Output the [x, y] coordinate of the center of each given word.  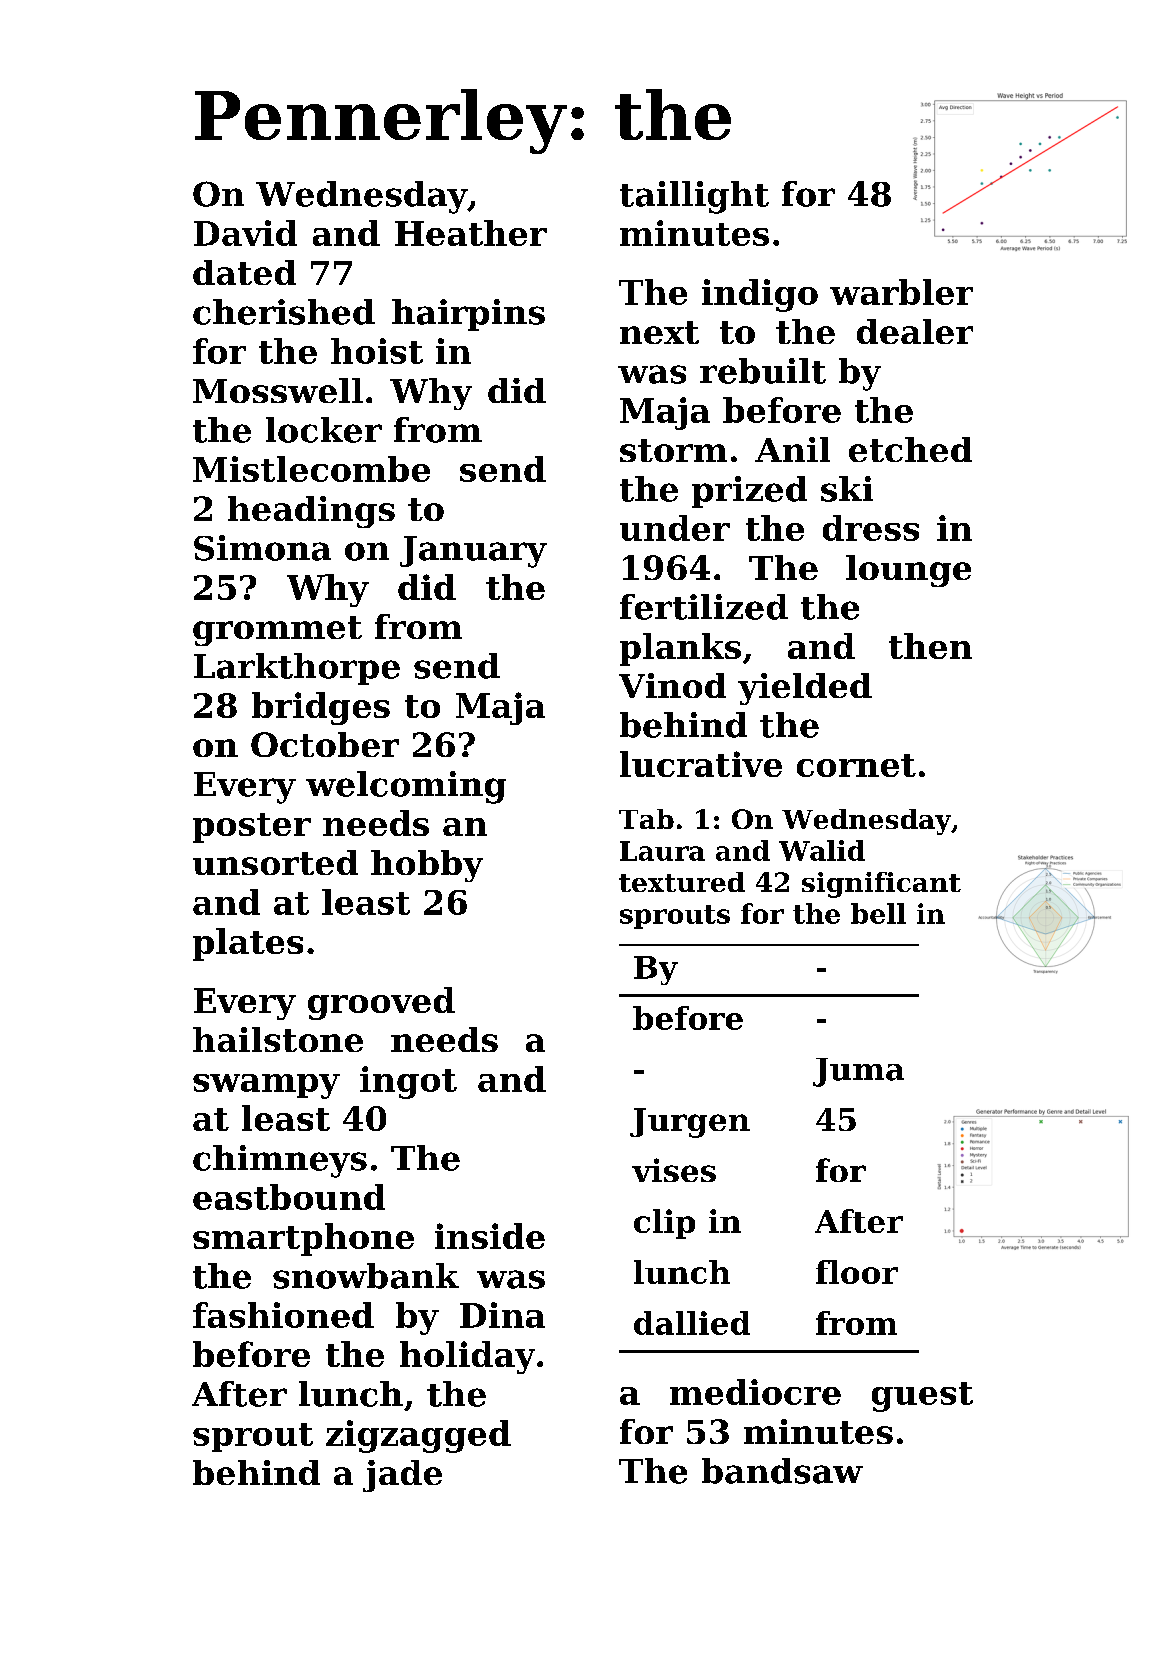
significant [881, 885]
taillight [694, 197]
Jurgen [690, 1123]
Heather [471, 233]
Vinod [672, 685]
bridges [321, 708]
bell [878, 913]
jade [402, 1476]
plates [248, 944]
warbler [901, 292]
